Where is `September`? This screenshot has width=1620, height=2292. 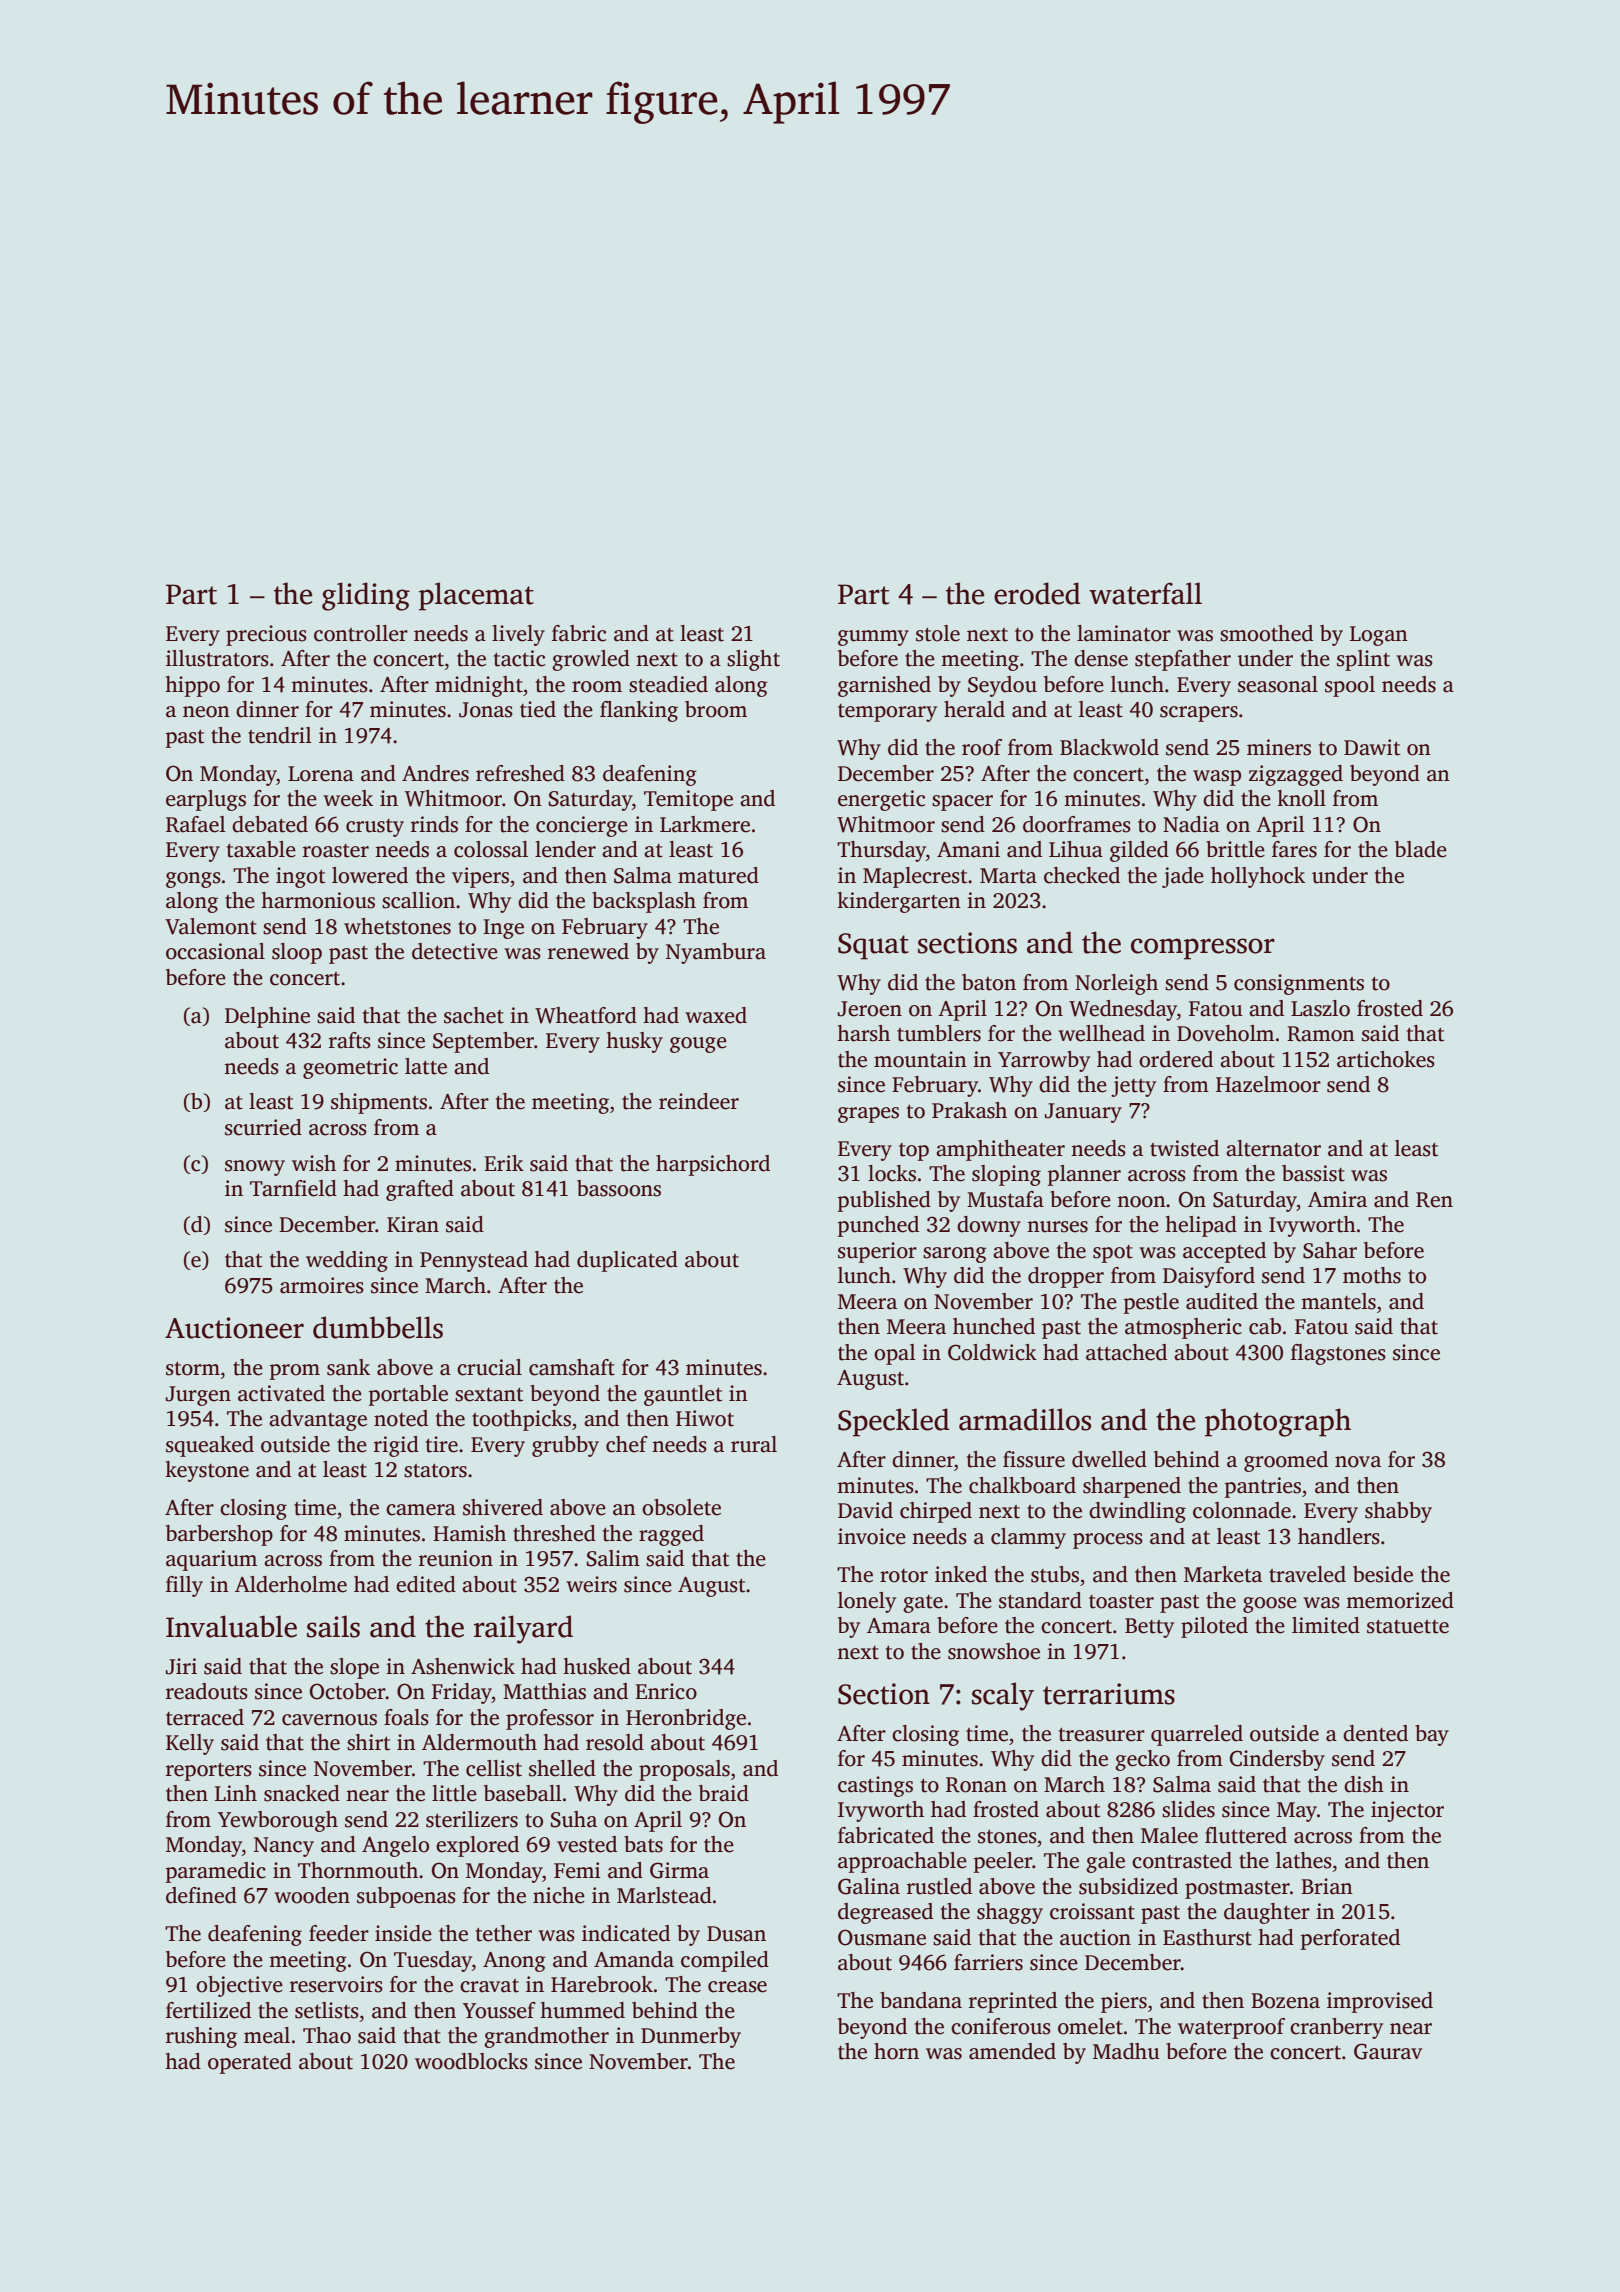 September is located at coordinates (483, 1042).
